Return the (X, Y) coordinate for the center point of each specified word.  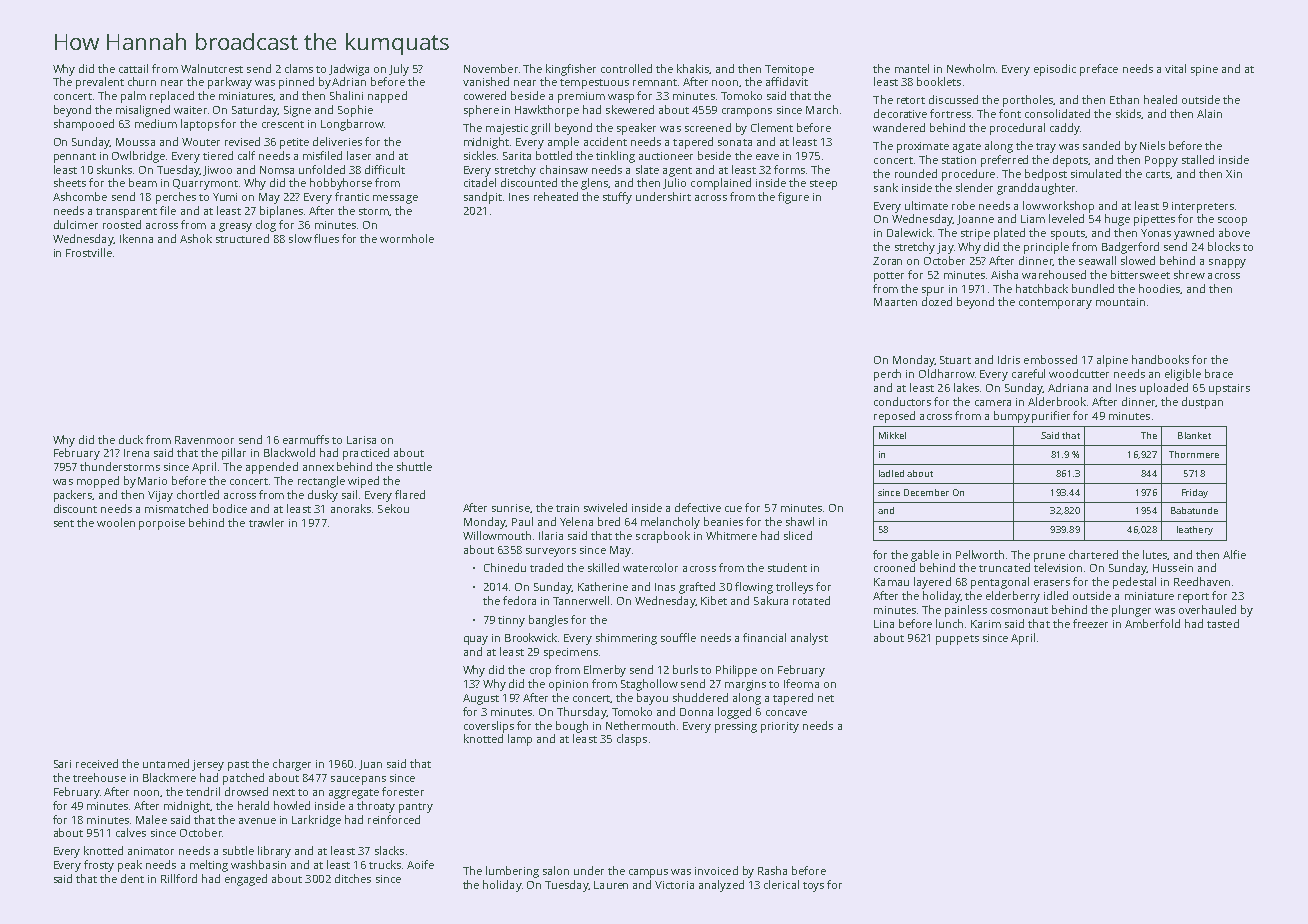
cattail (133, 68)
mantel (912, 68)
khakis (693, 68)
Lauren (611, 885)
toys (813, 887)
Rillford (179, 878)
